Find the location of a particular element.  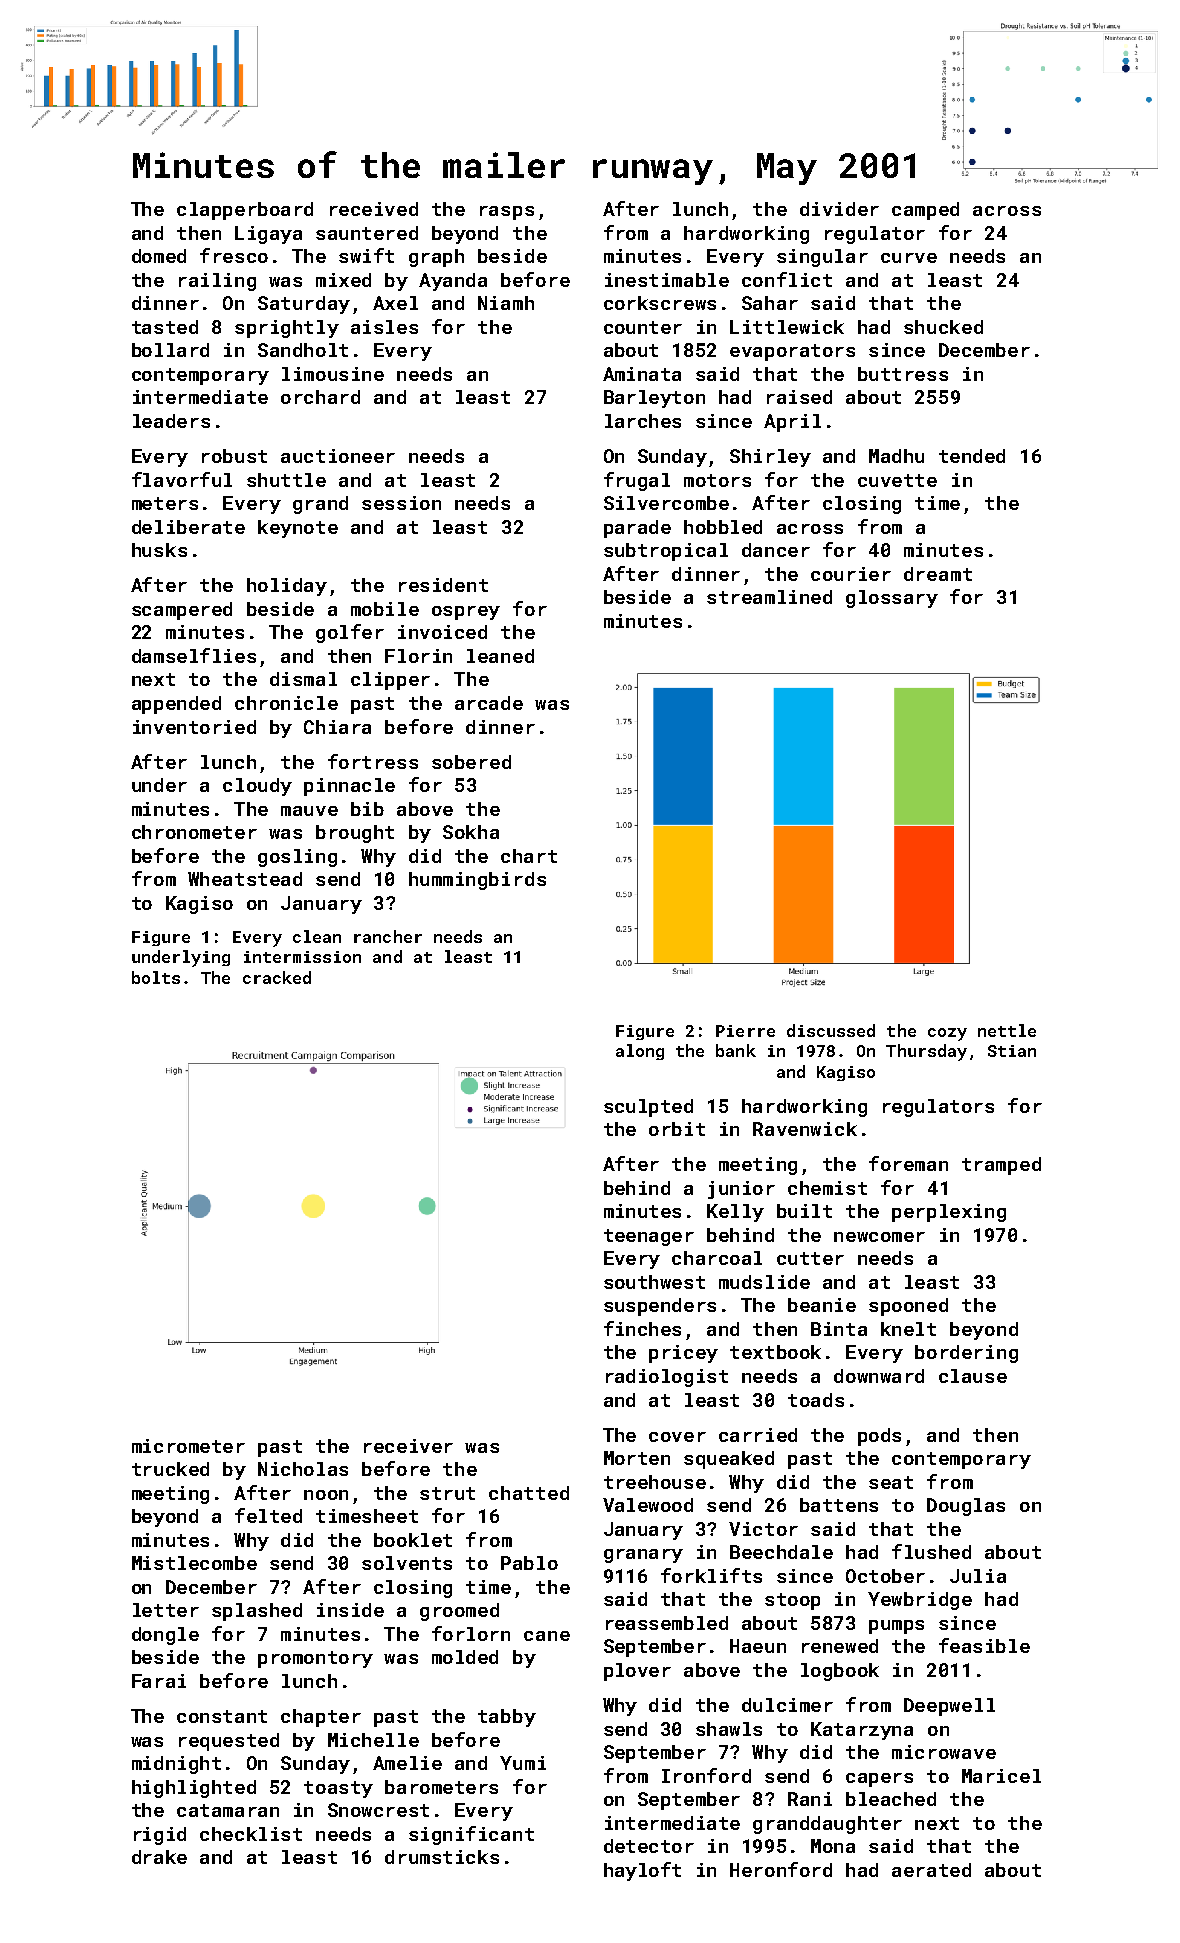

counter is located at coordinates (643, 327).
